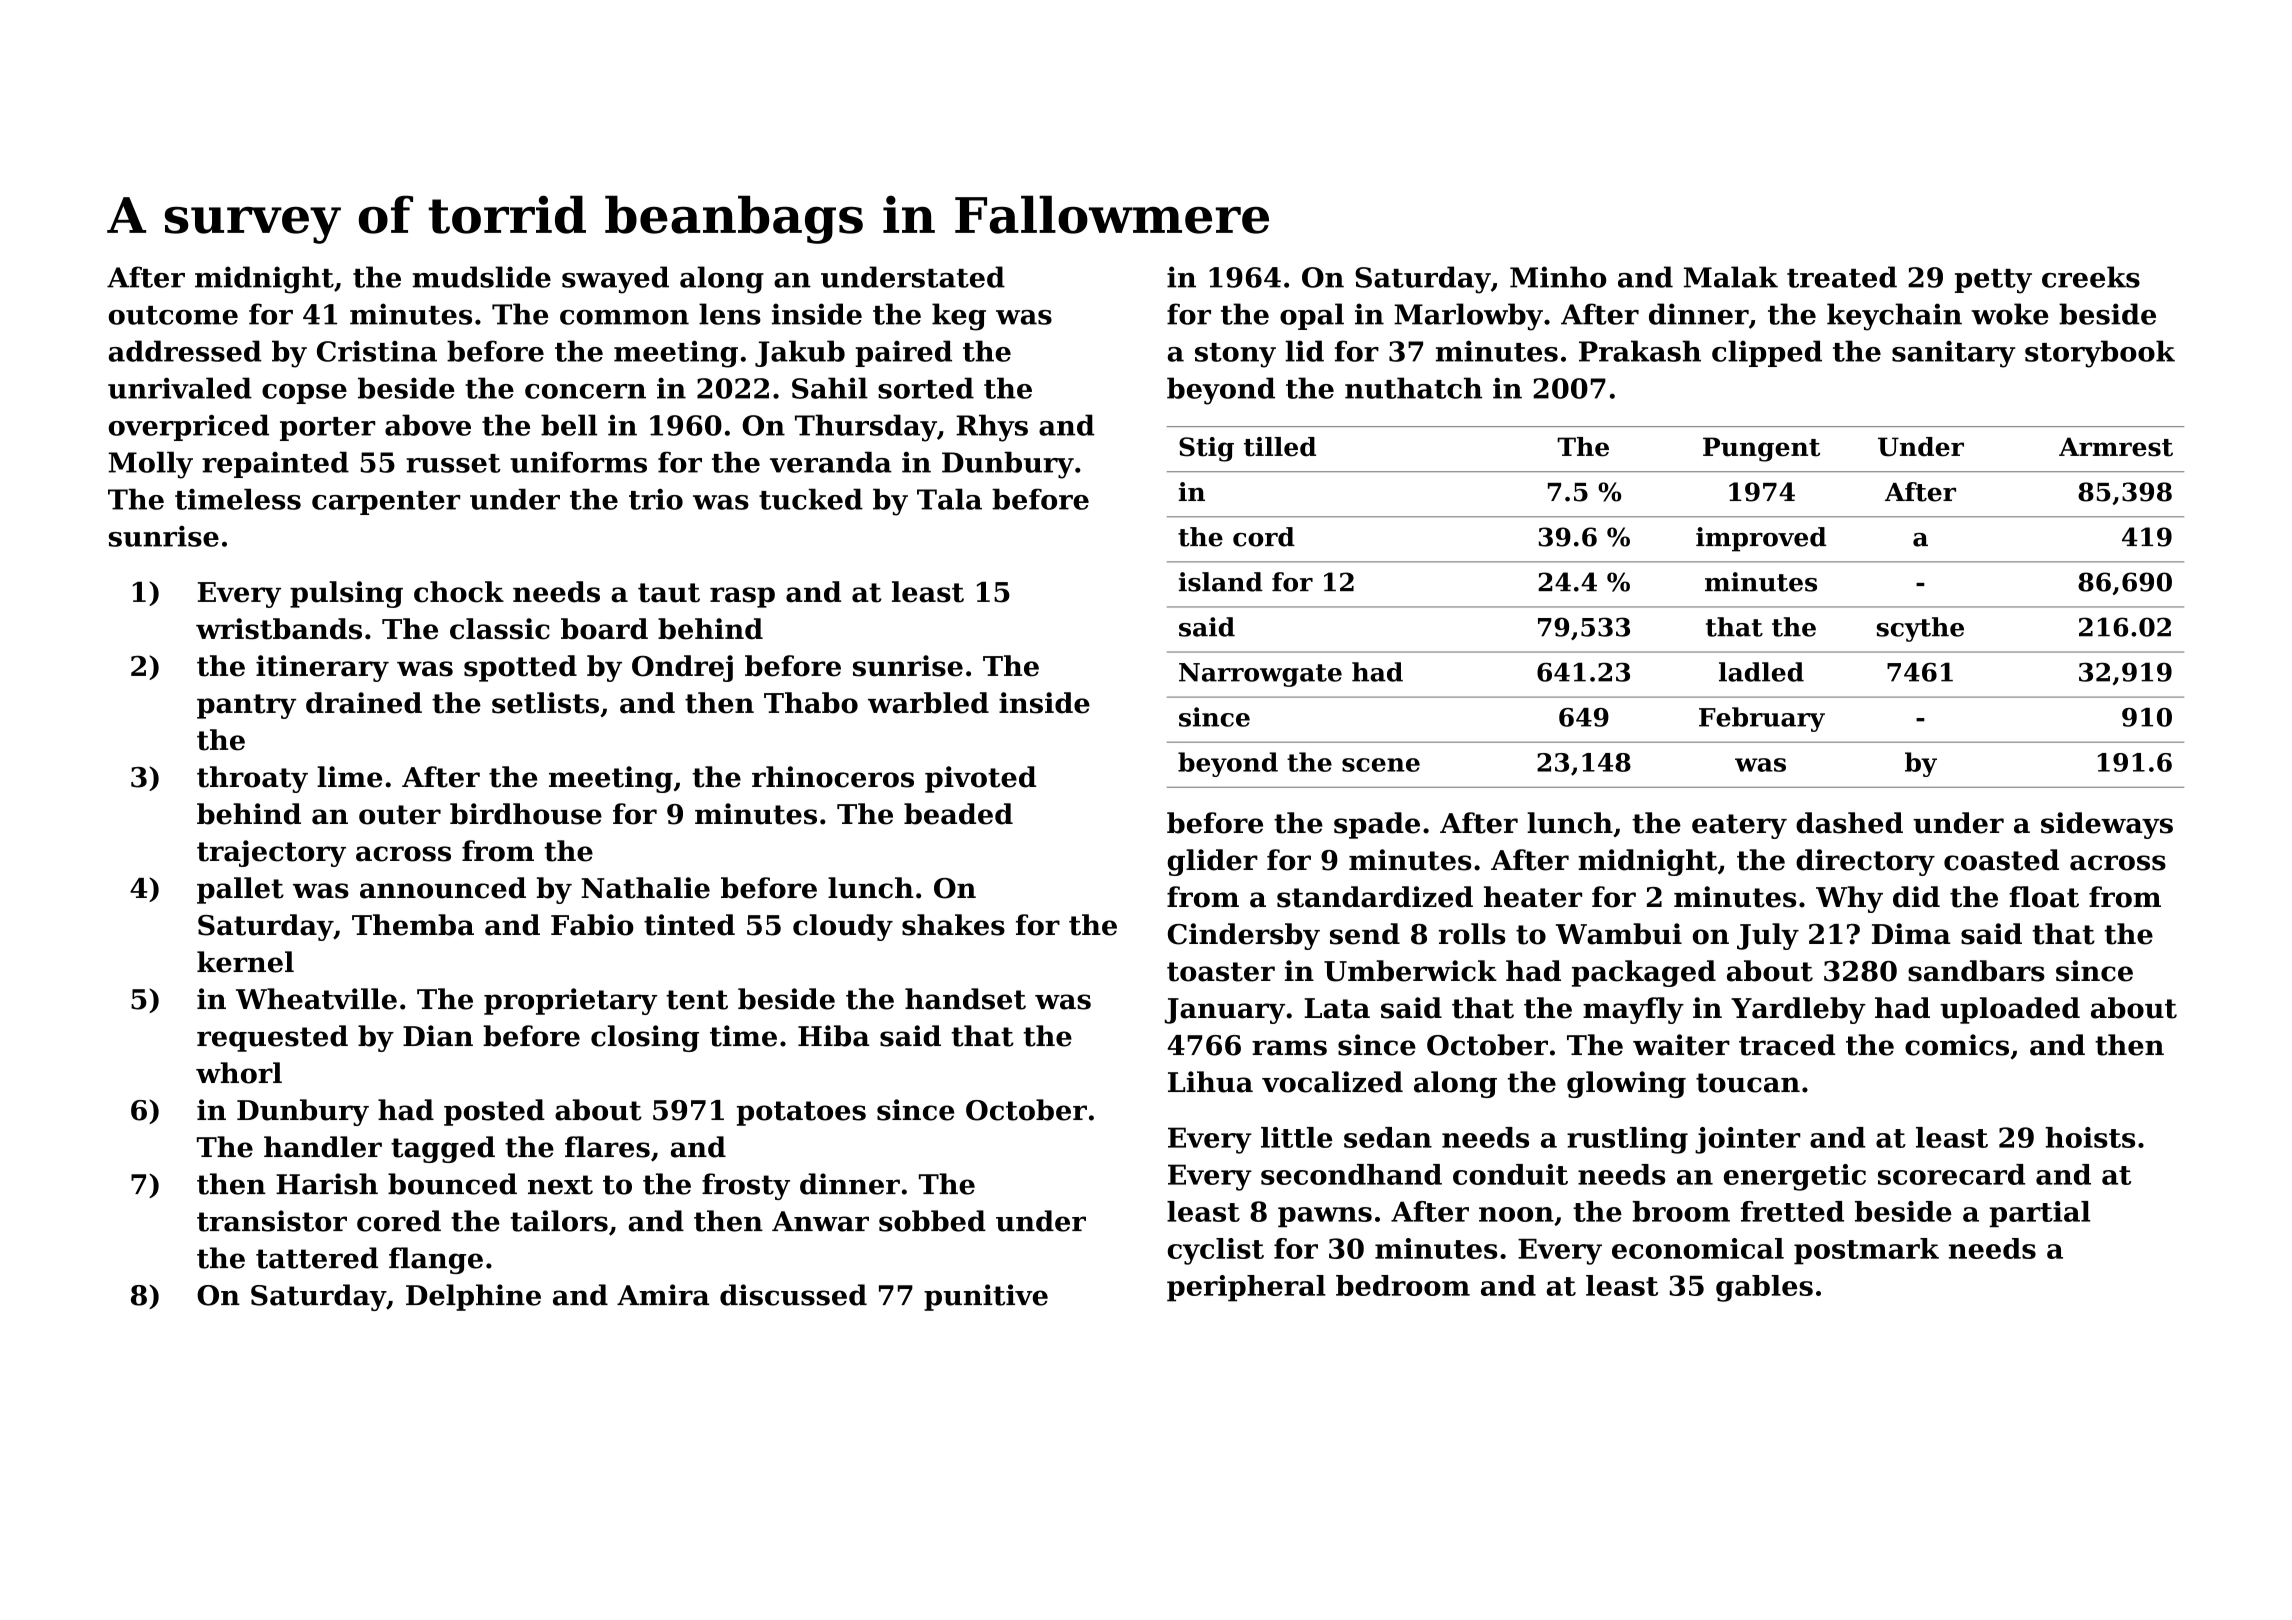  I want to click on Amira, so click(663, 1295).
